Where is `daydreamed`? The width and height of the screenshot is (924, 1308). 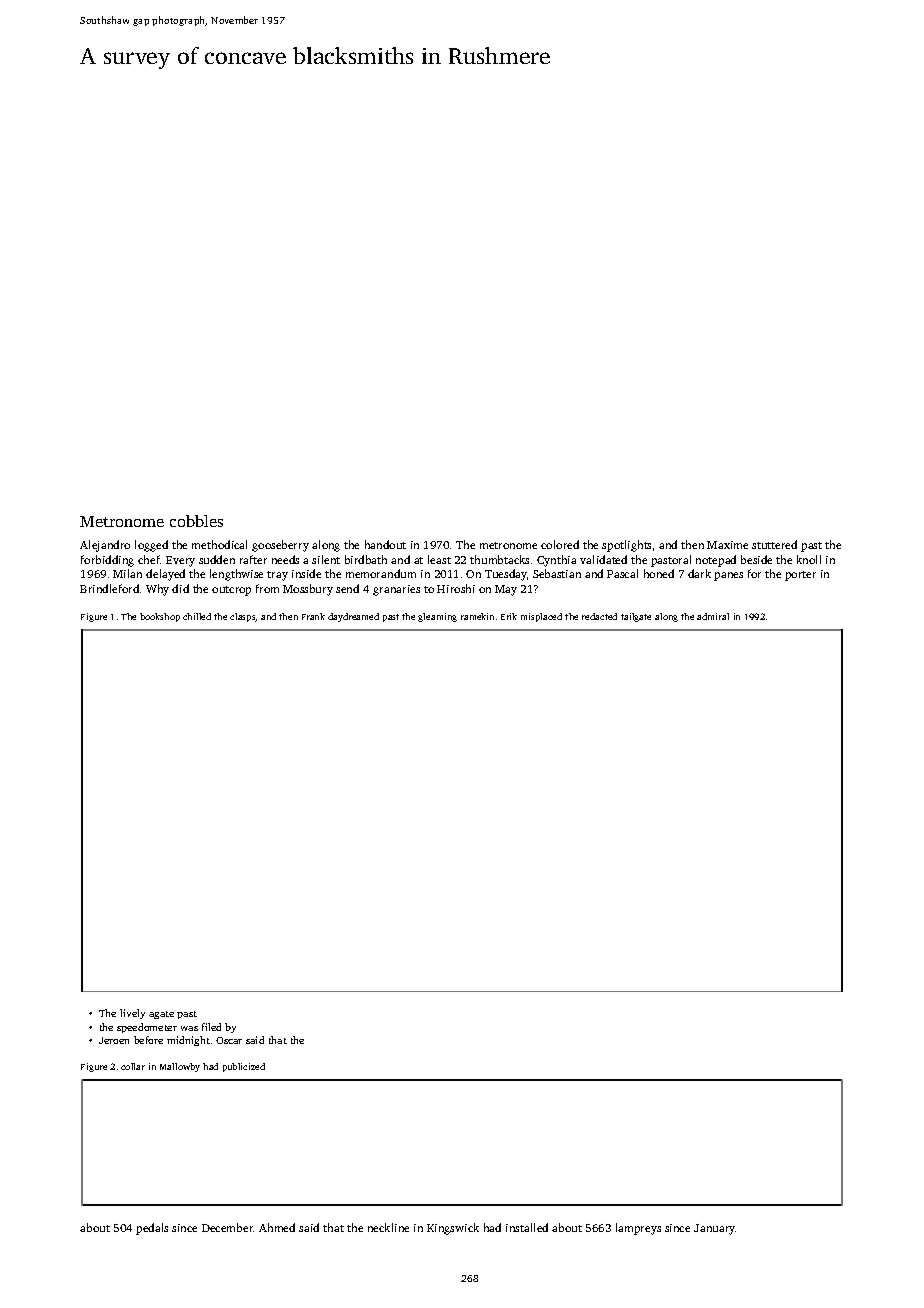 daydreamed is located at coordinates (353, 617).
